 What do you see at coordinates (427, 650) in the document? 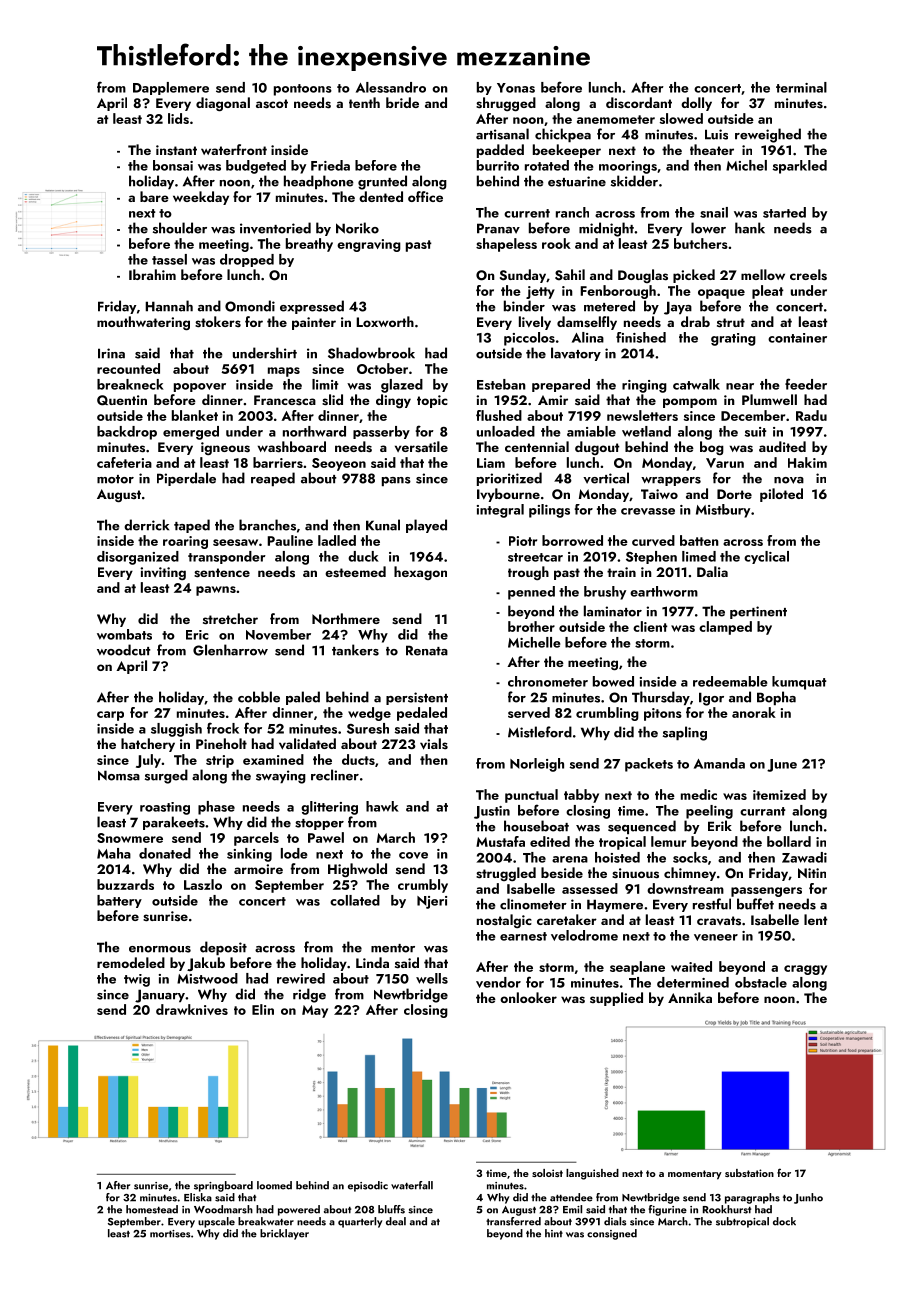
I see `Renata` at bounding box center [427, 650].
